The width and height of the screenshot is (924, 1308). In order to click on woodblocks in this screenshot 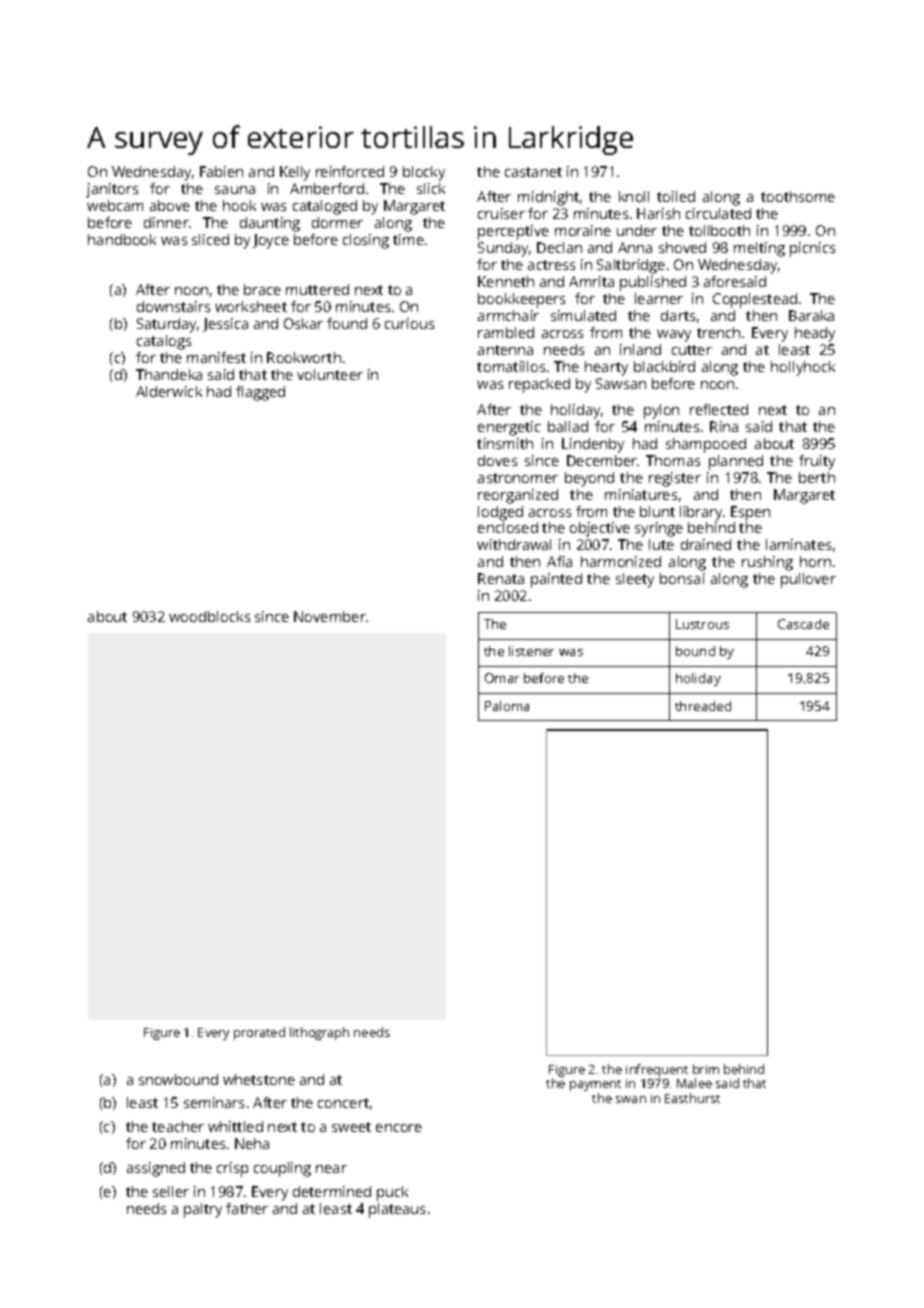, I will do `click(209, 616)`.
